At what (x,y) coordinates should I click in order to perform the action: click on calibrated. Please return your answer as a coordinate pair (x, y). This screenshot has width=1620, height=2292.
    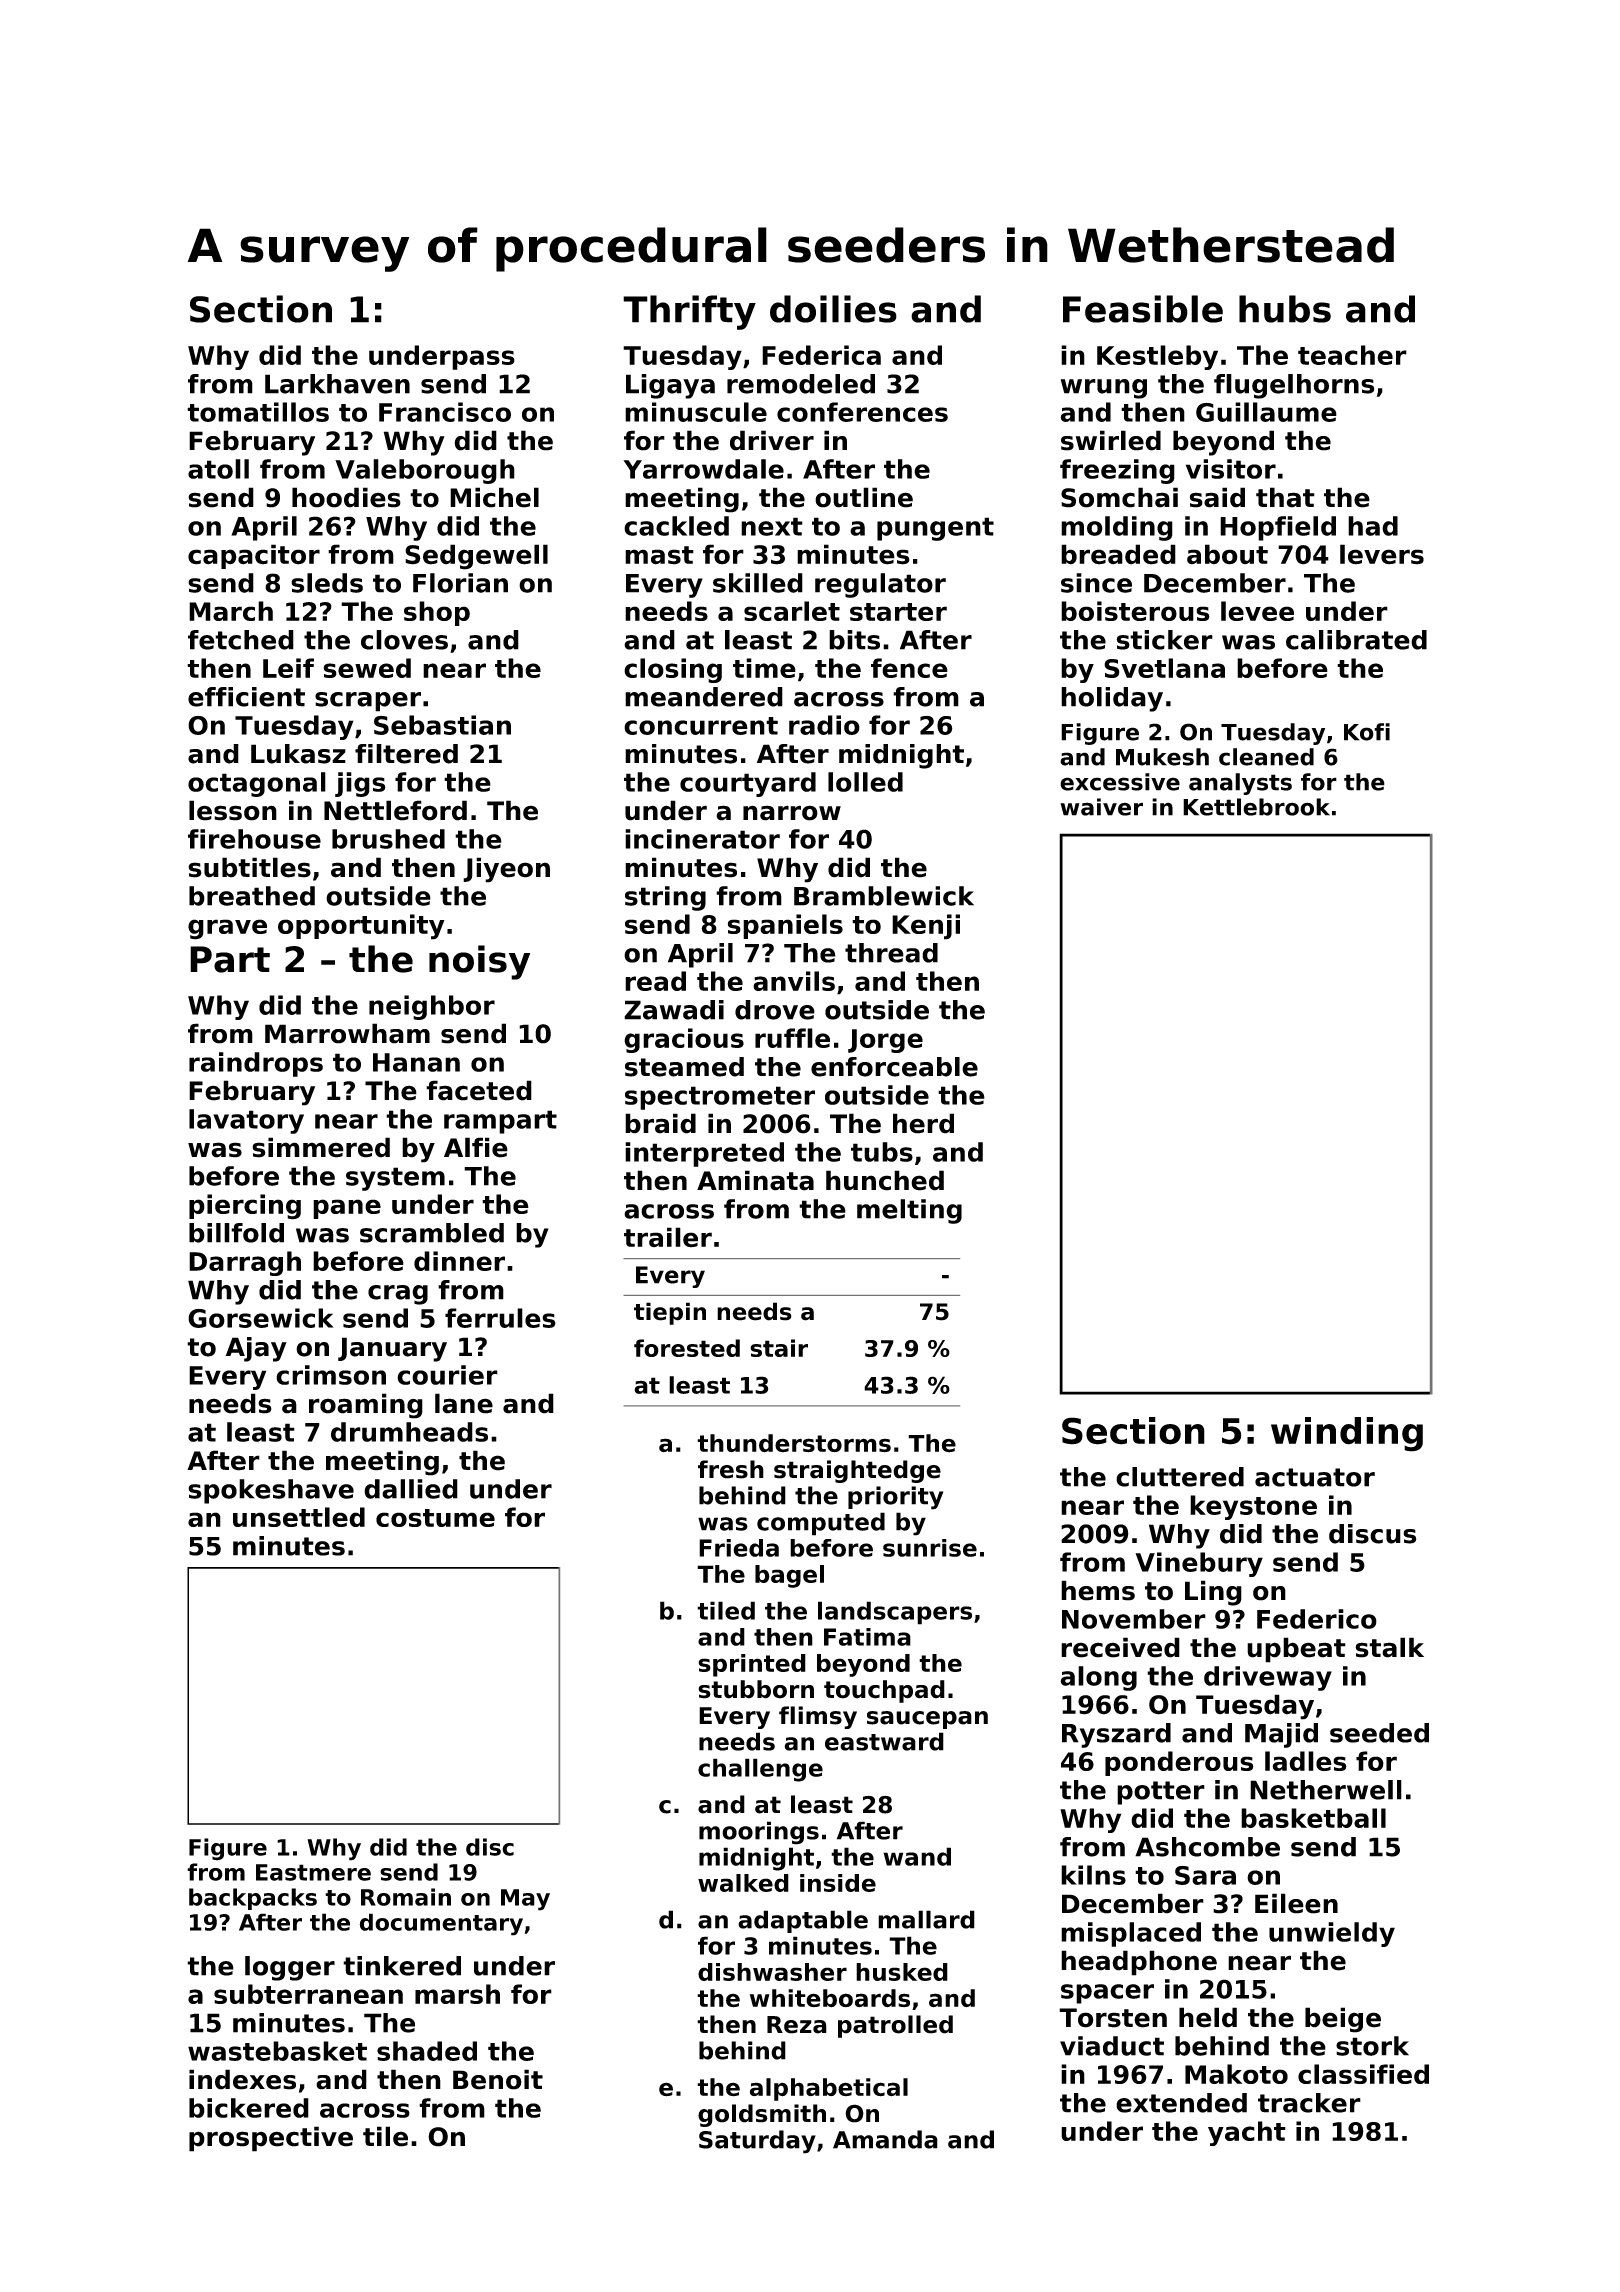
    Looking at the image, I should click on (1356, 640).
